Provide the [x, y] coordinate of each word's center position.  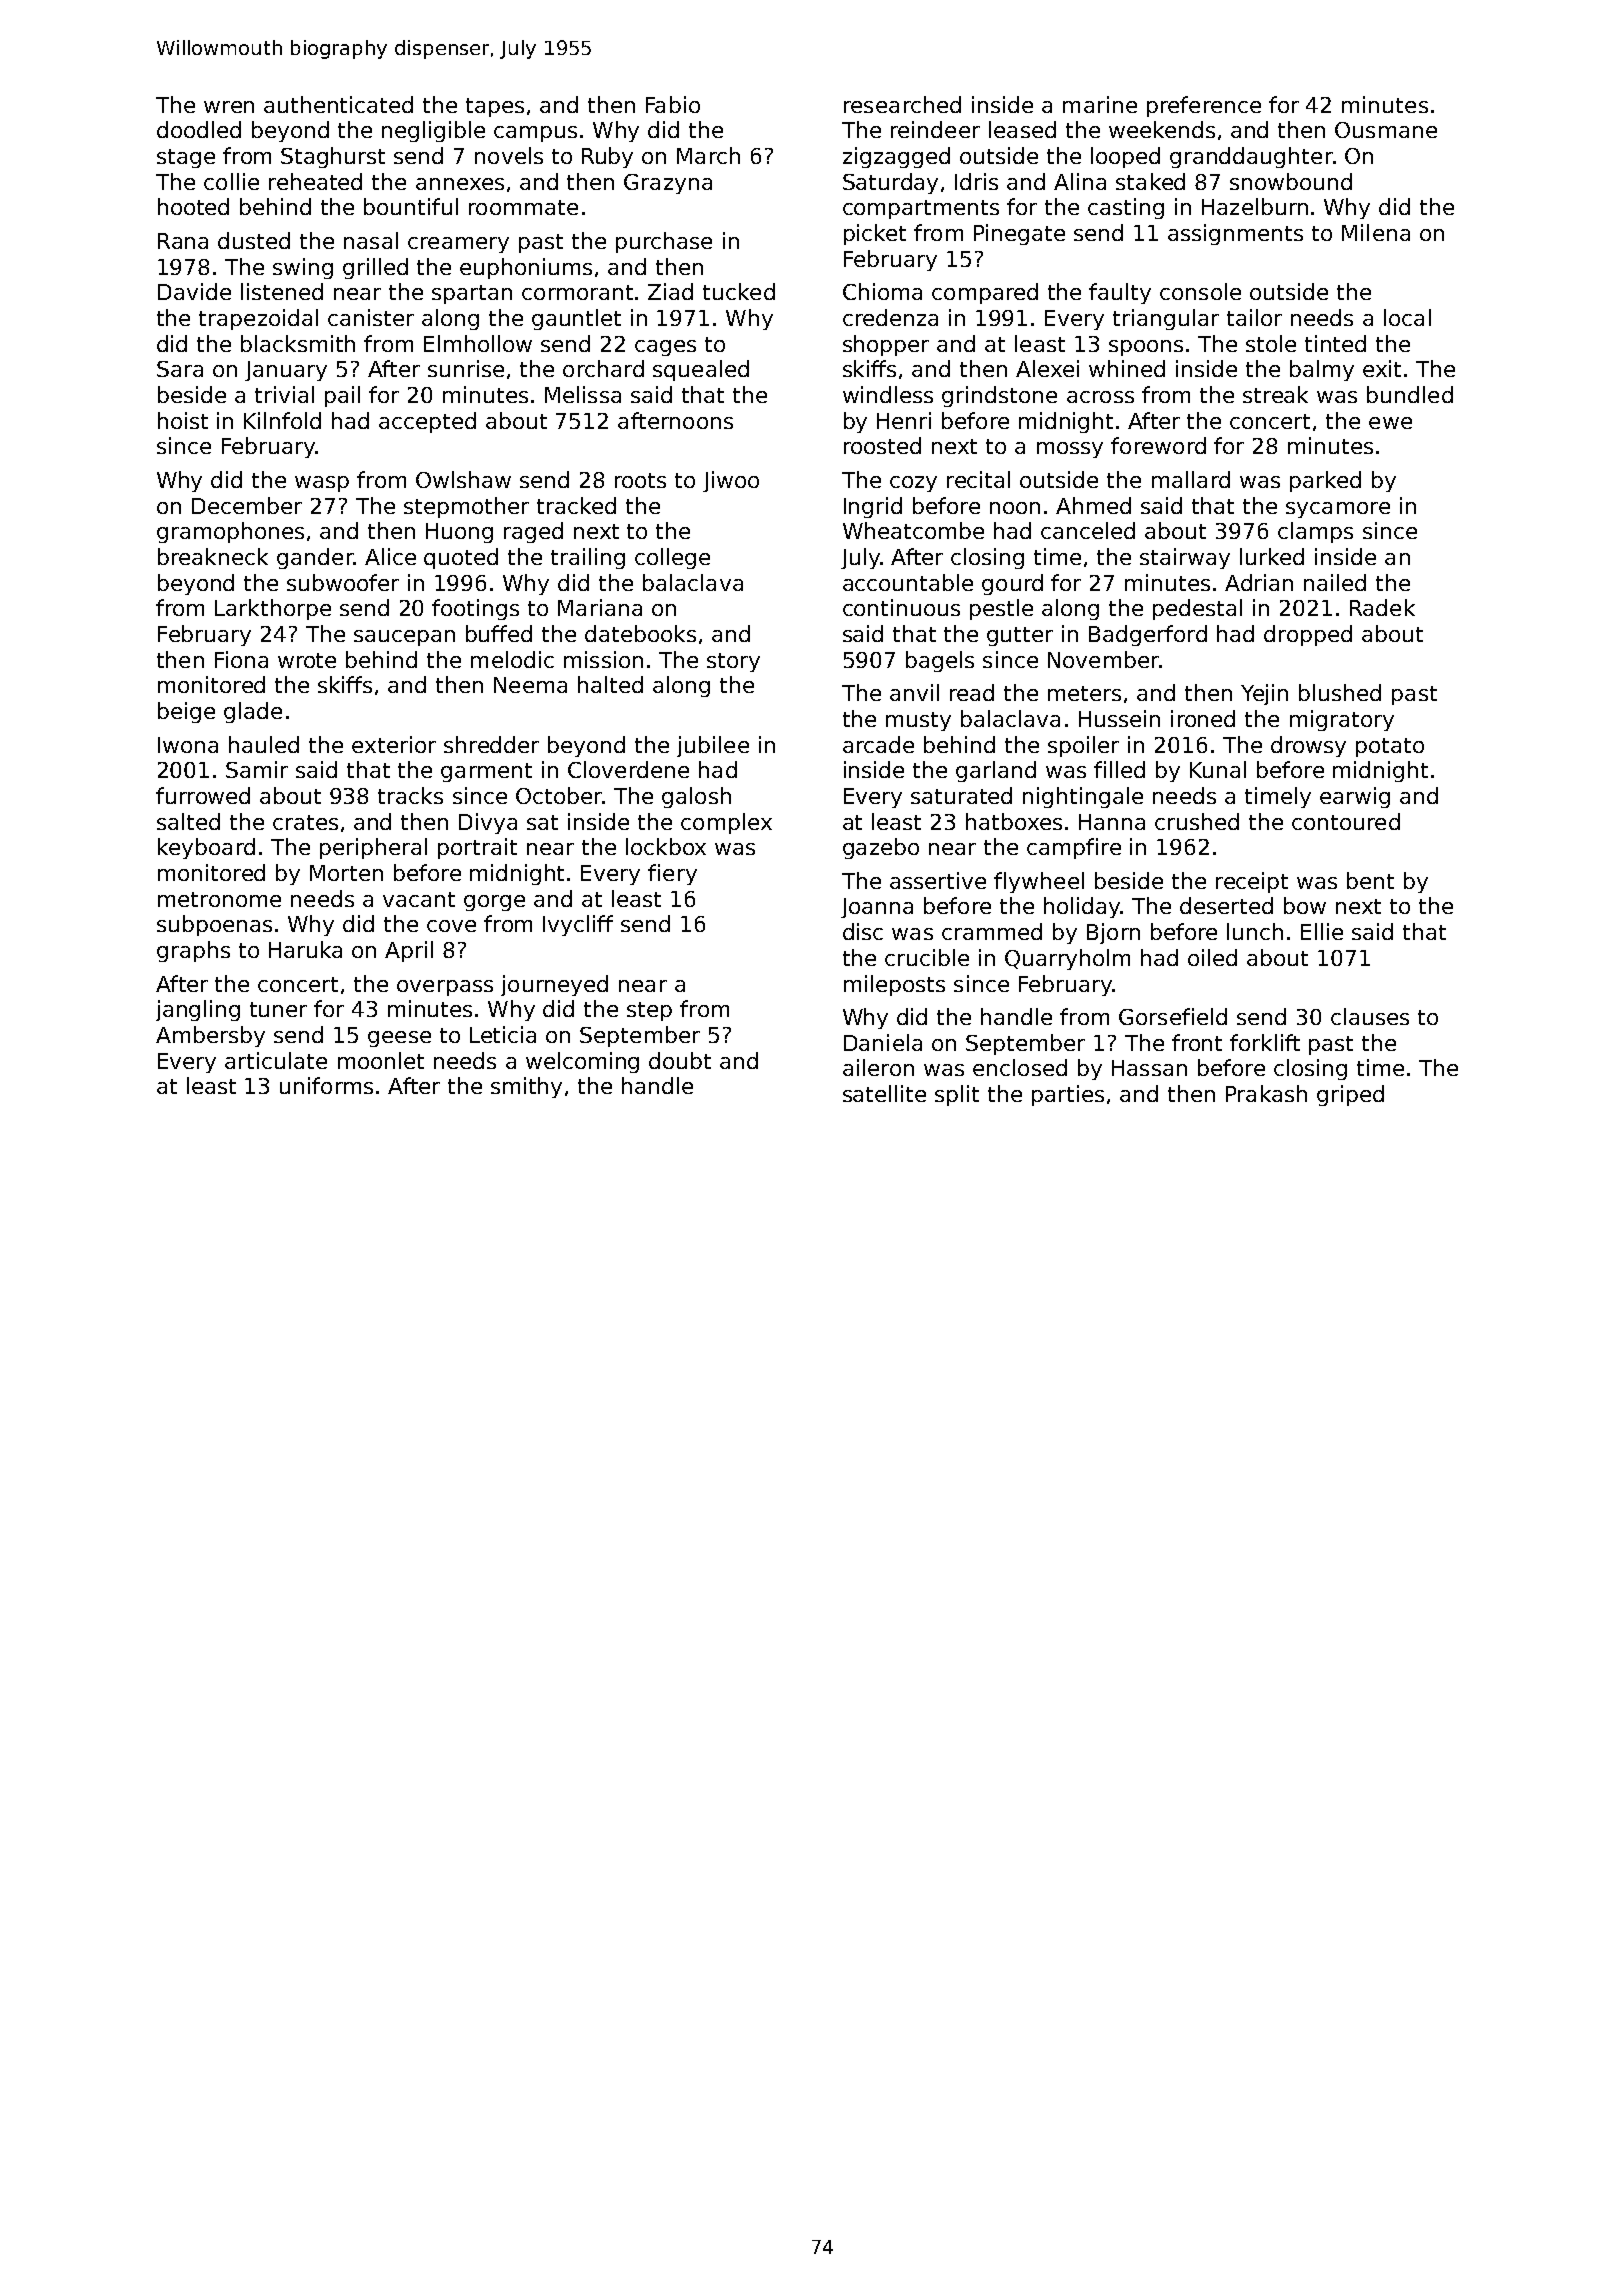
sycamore [1338, 510]
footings [475, 609]
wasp [322, 484]
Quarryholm [1067, 959]
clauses [1370, 1016]
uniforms [326, 1085]
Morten [346, 873]
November [1103, 659]
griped [1350, 1095]
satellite [884, 1093]
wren [229, 107]
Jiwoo [731, 481]
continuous [901, 607]
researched [902, 104]
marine [1100, 104]
